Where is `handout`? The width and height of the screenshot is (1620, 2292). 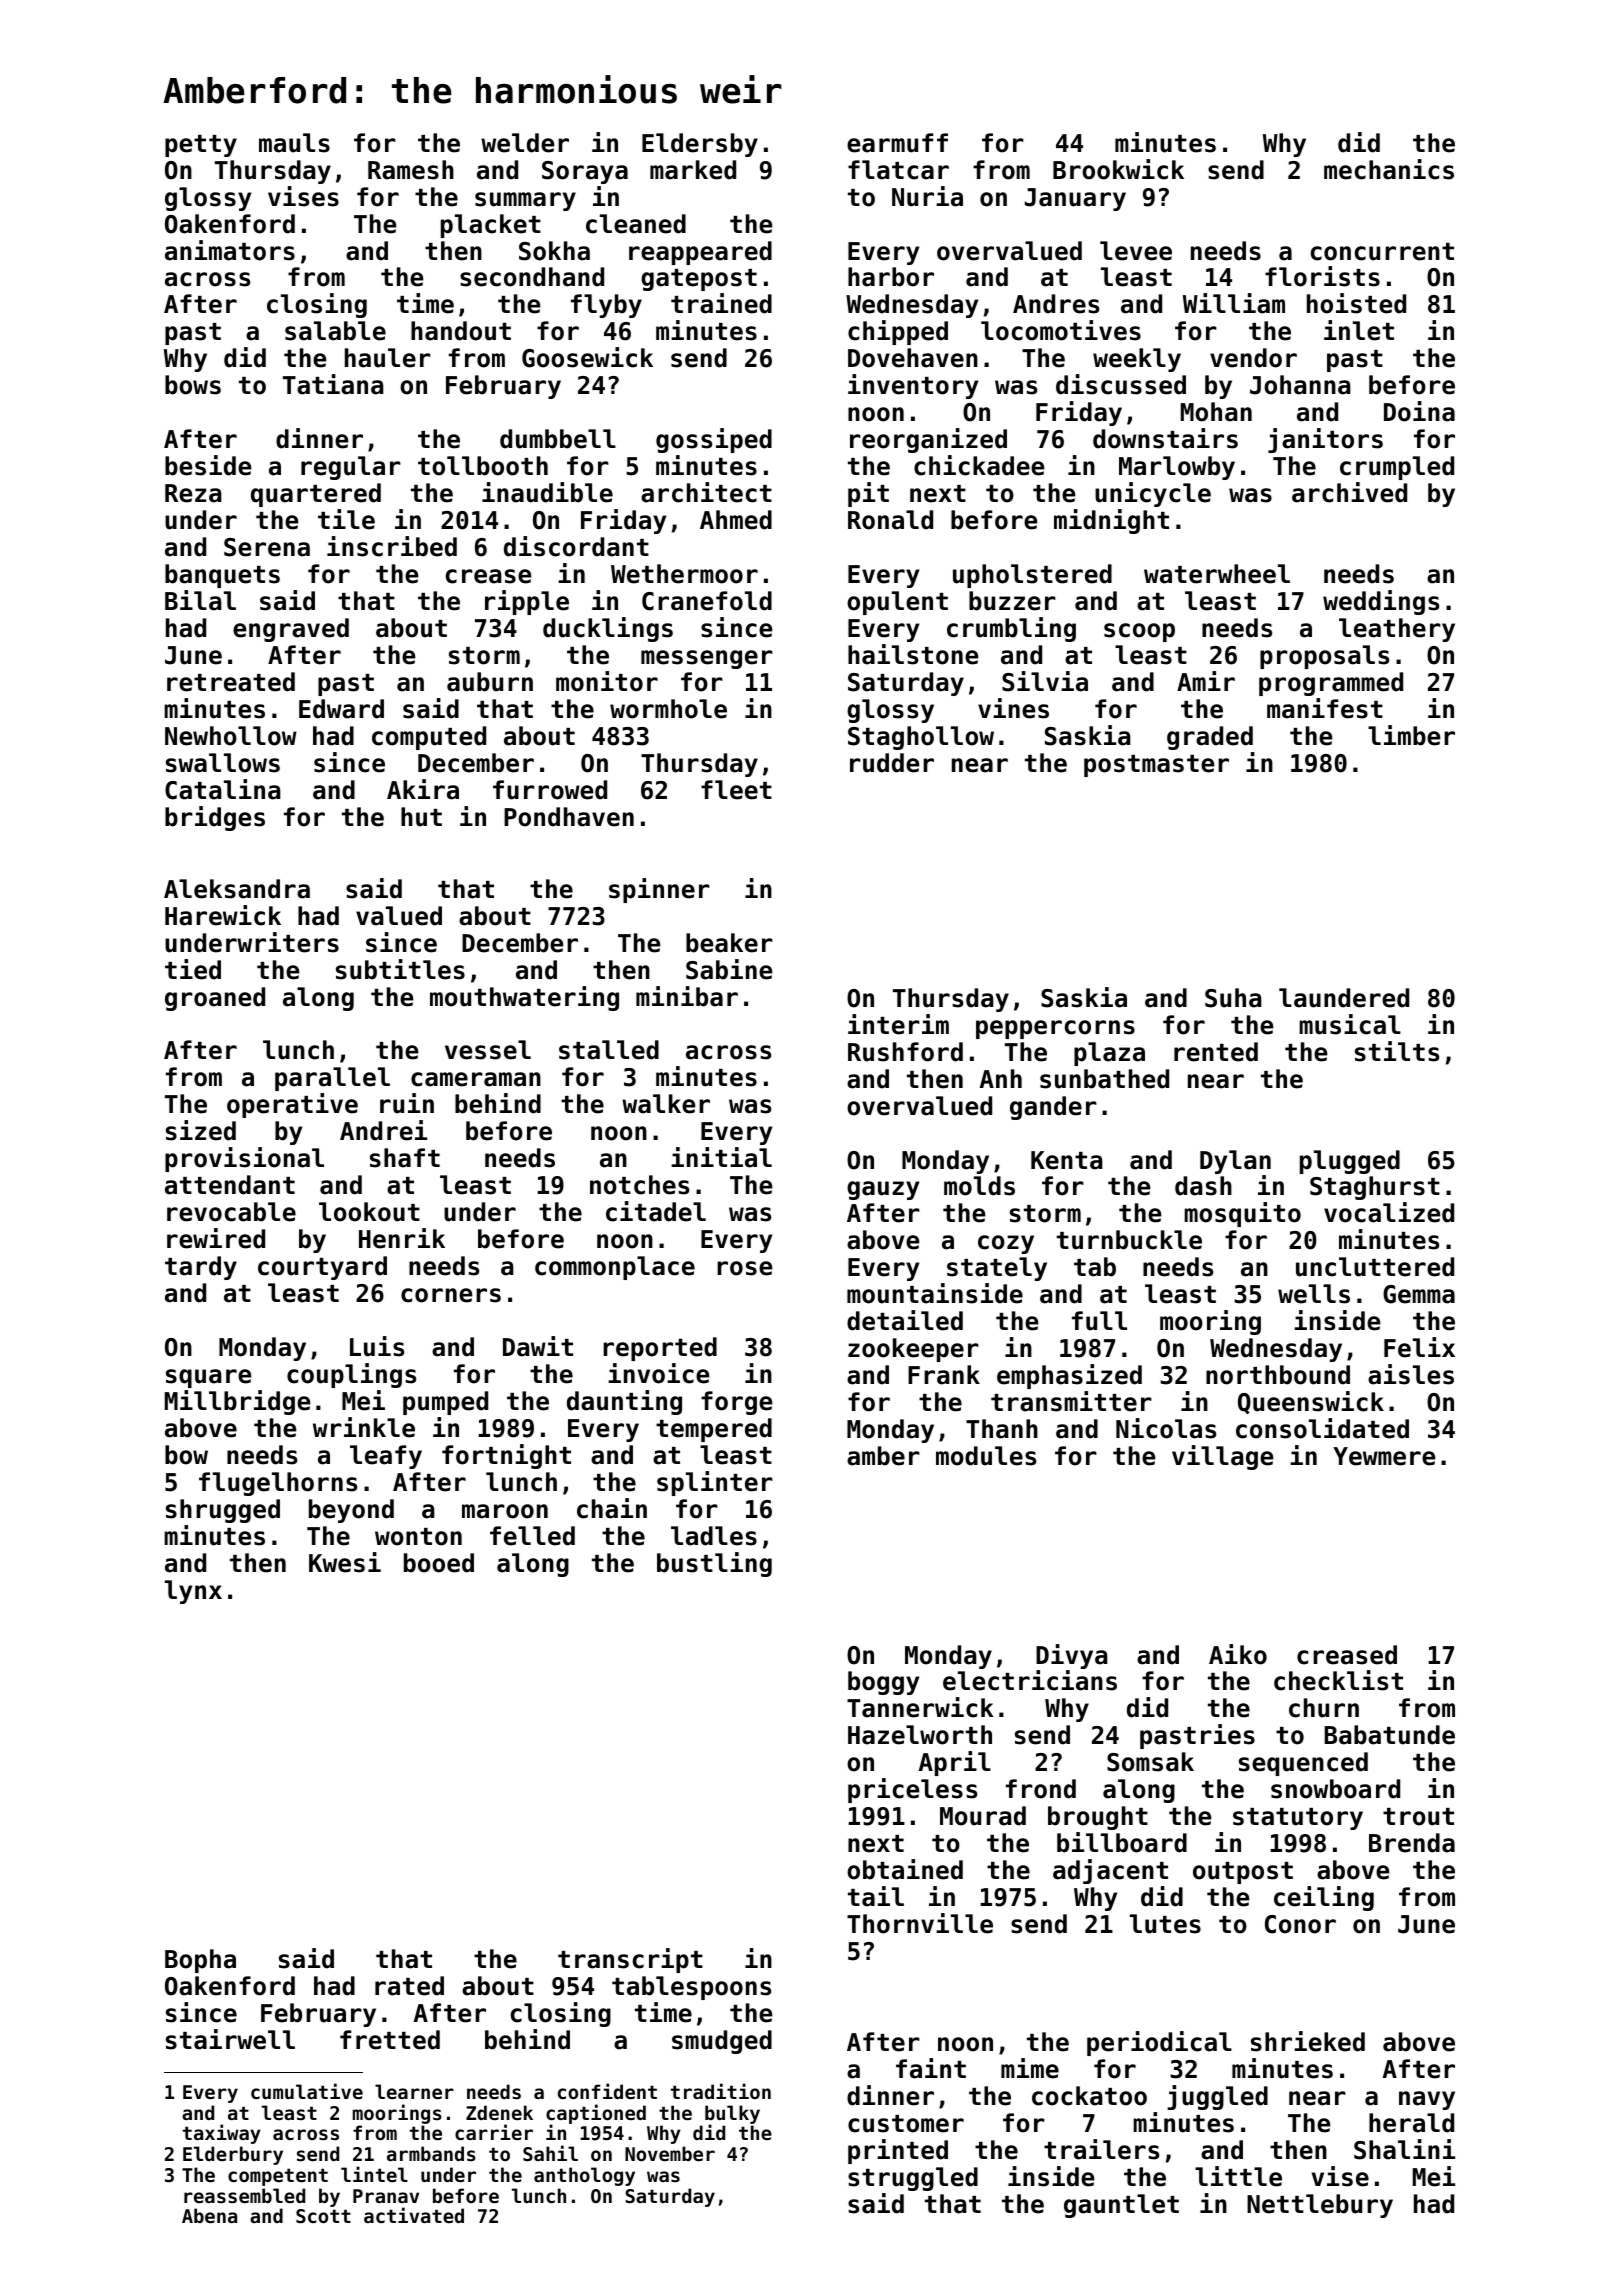
handout is located at coordinates (461, 331).
